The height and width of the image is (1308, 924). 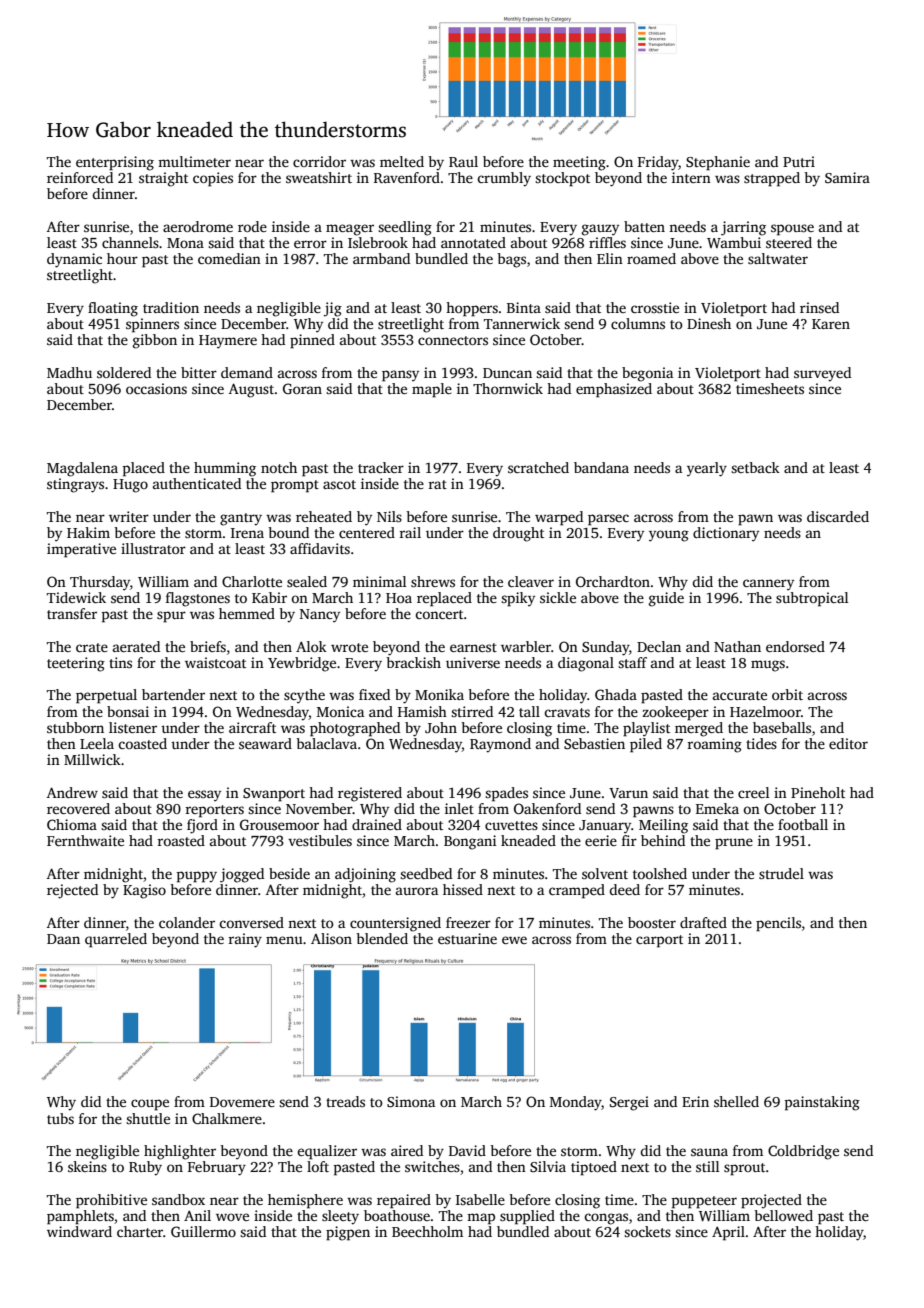 What do you see at coordinates (822, 374) in the image?
I see `surveyed` at bounding box center [822, 374].
